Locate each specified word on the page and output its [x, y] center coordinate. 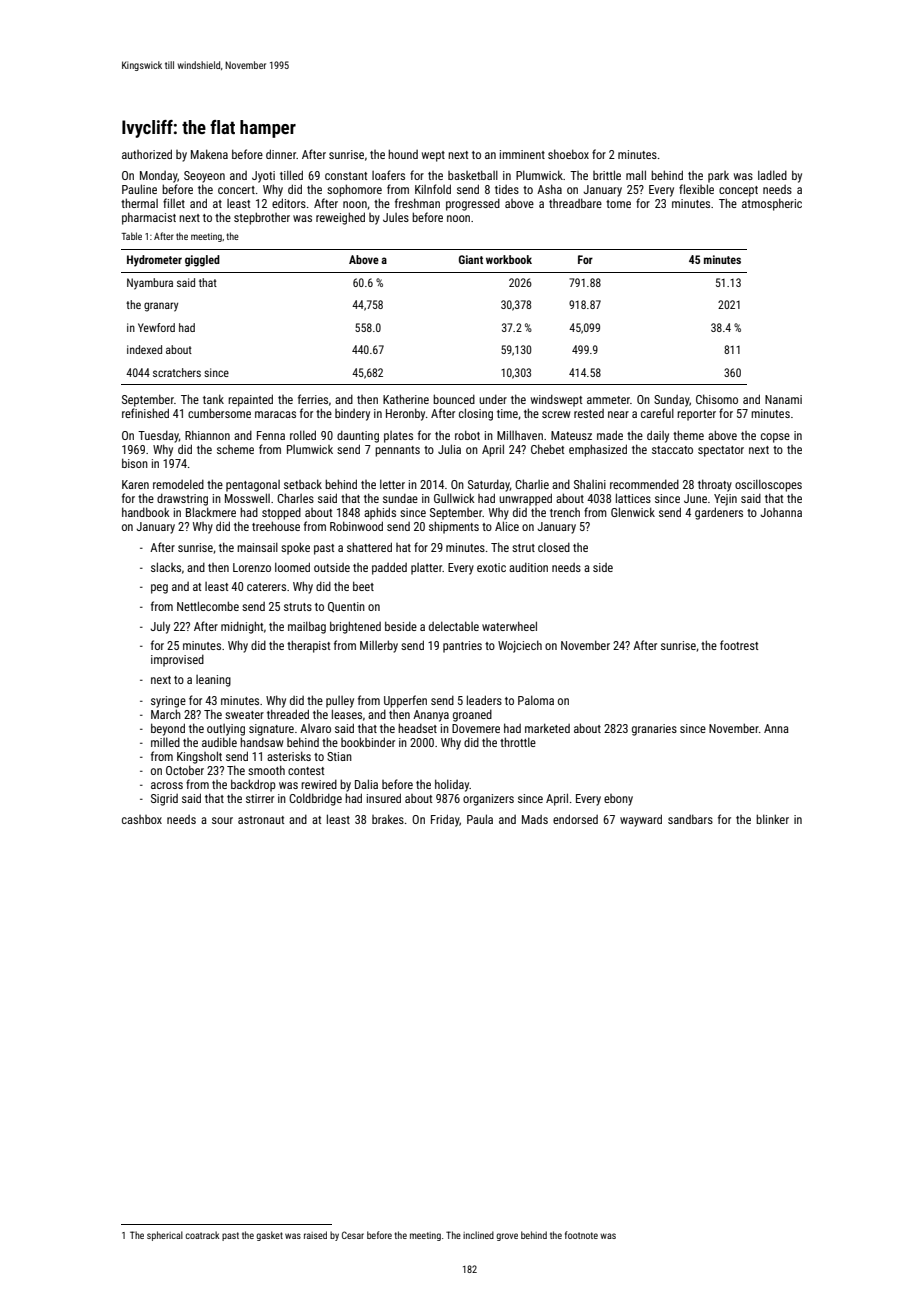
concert [236, 190]
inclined [478, 1235]
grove [507, 1237]
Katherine [406, 399]
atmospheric [772, 204]
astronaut [261, 820]
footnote [581, 1235]
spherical [165, 1236]
